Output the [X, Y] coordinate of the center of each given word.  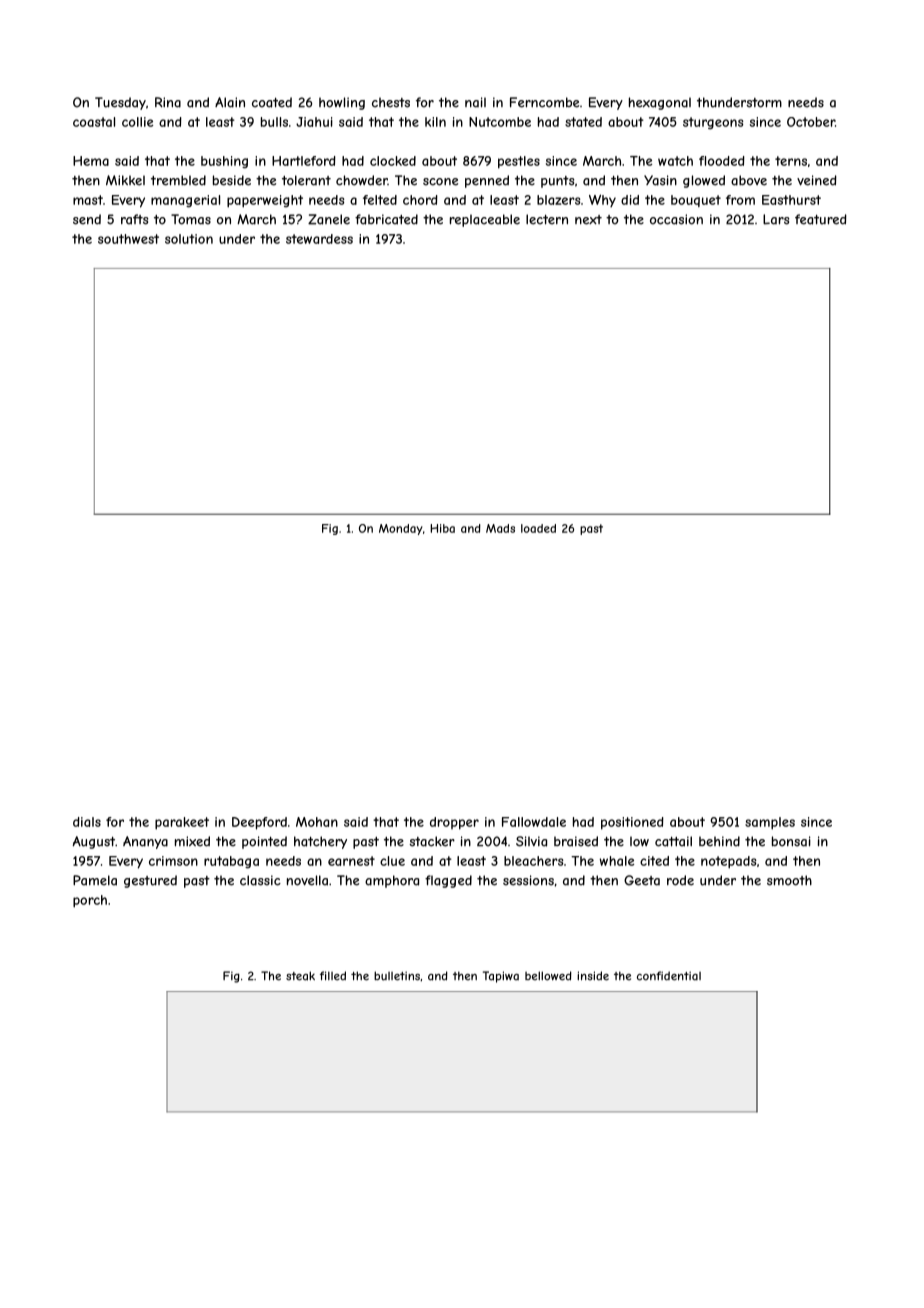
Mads [500, 528]
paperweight [265, 201]
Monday [401, 529]
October [811, 122]
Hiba [442, 528]
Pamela [95, 880]
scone [440, 182]
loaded [538, 528]
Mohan [317, 822]
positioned [632, 823]
